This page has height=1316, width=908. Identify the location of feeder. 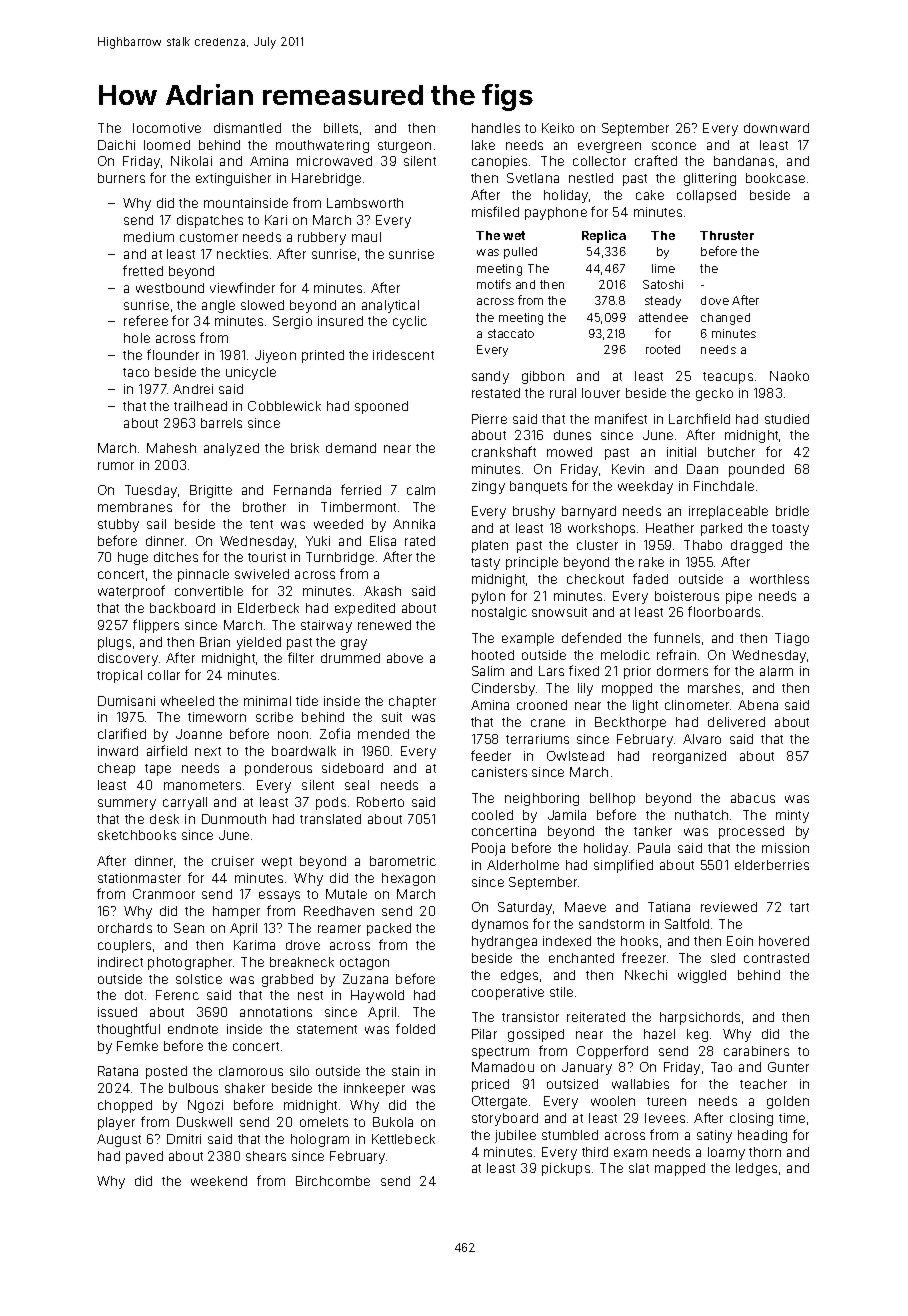
(491, 755).
